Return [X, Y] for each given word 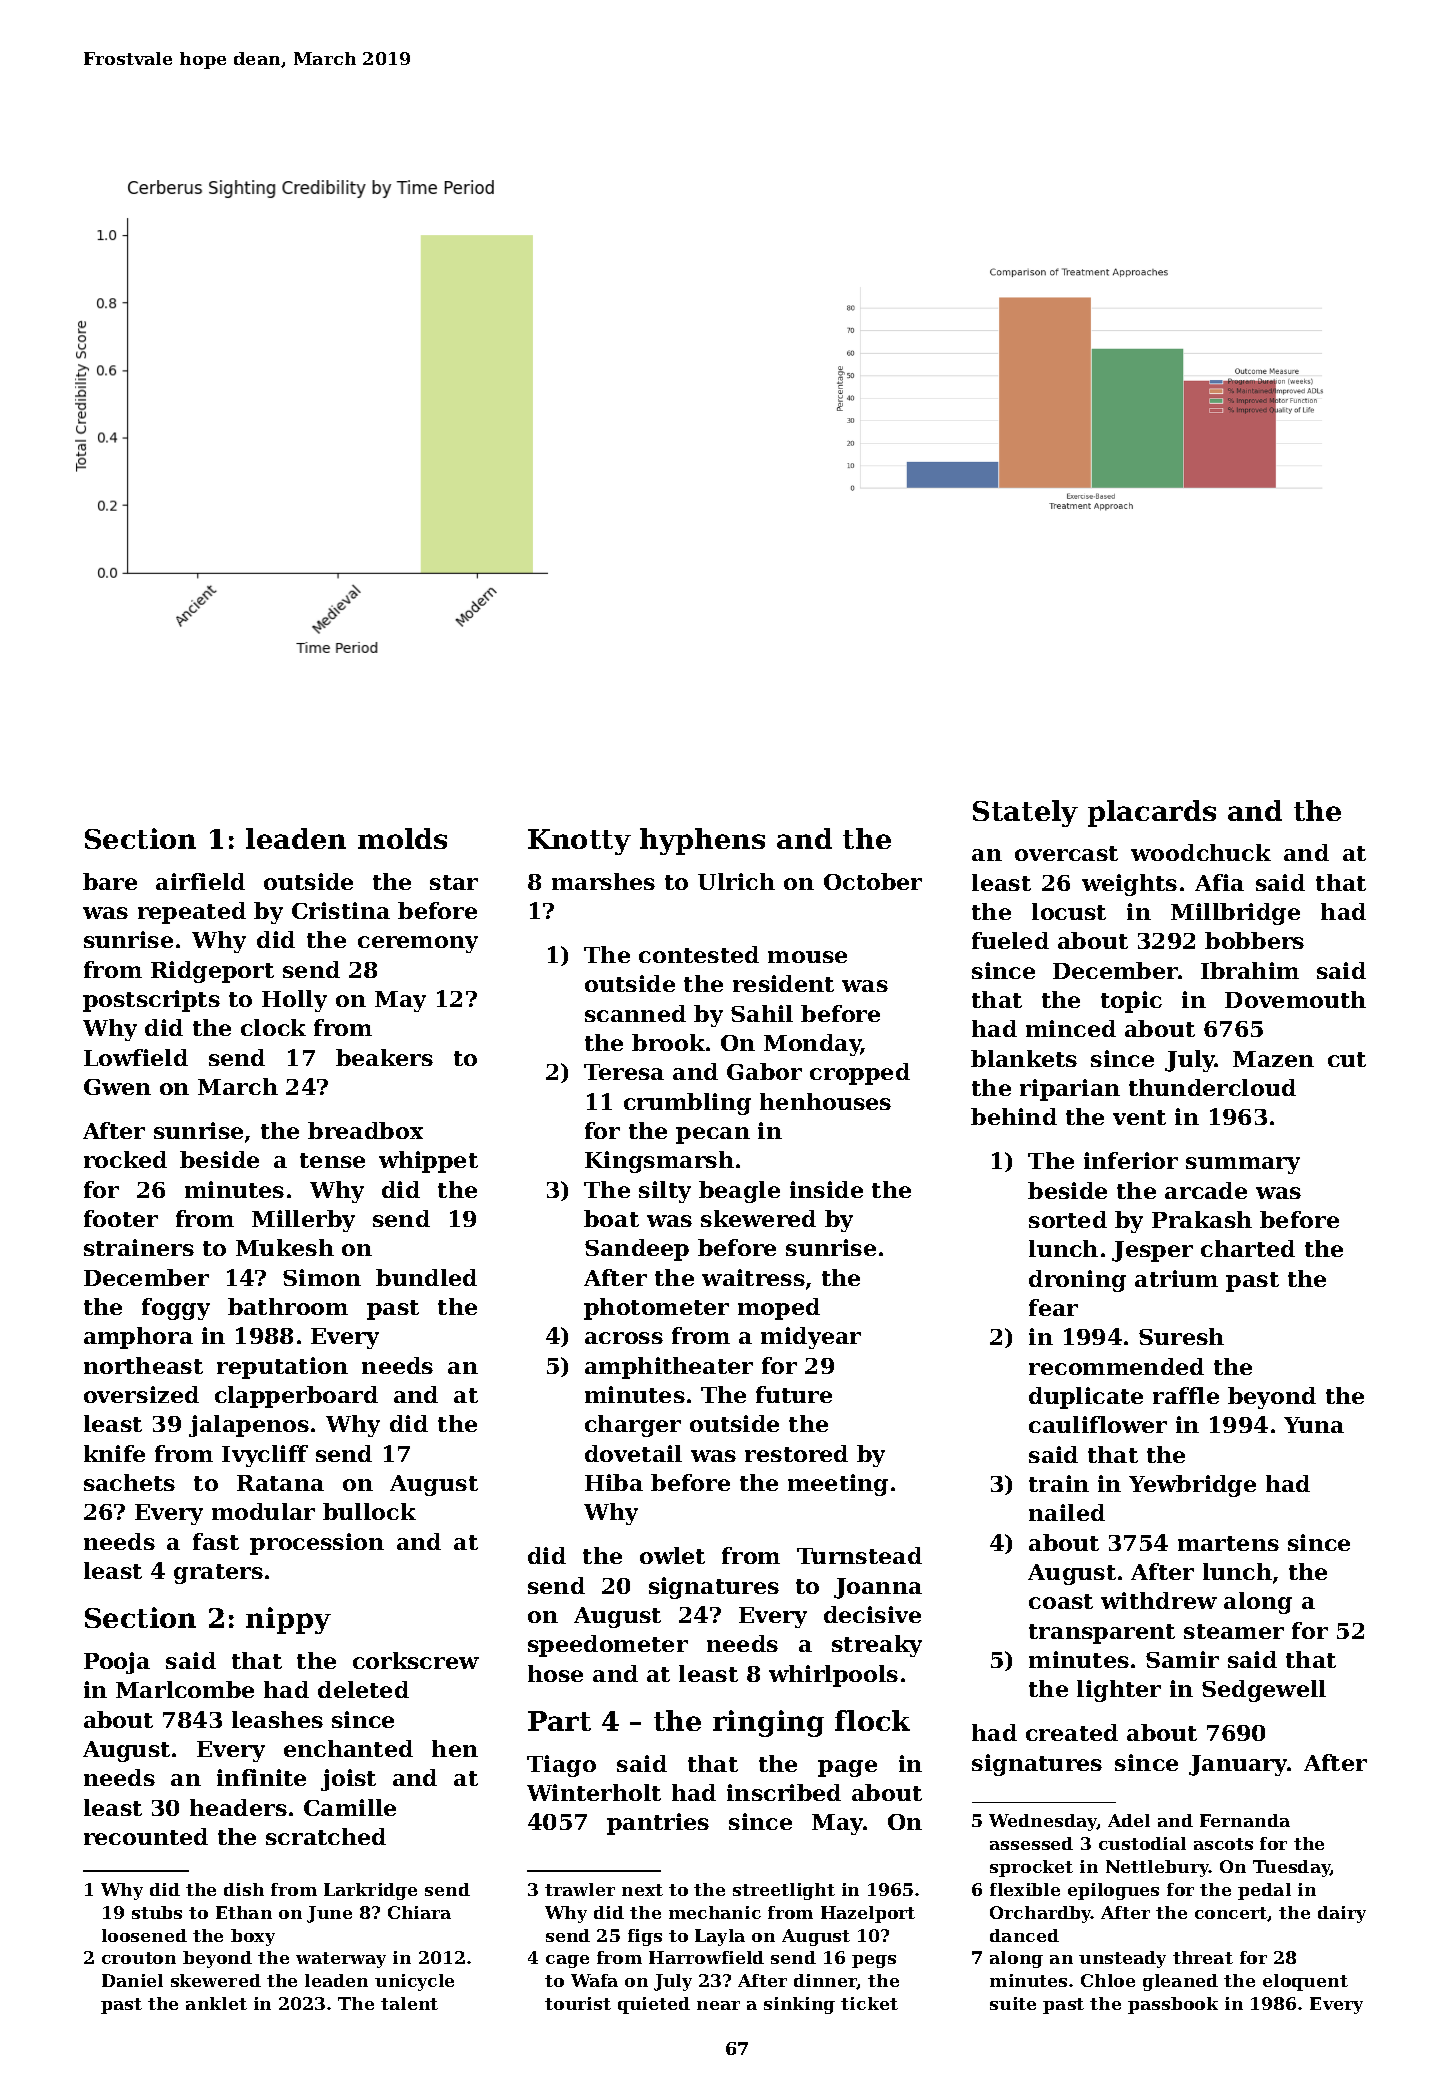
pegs [874, 1961]
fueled [1010, 940]
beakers [384, 1057]
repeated [192, 913]
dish [244, 1889]
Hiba [614, 1482]
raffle [1186, 1395]
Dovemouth [1295, 999]
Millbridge [1235, 914]
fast [216, 1541]
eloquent [1305, 1982]
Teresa [624, 1072]
